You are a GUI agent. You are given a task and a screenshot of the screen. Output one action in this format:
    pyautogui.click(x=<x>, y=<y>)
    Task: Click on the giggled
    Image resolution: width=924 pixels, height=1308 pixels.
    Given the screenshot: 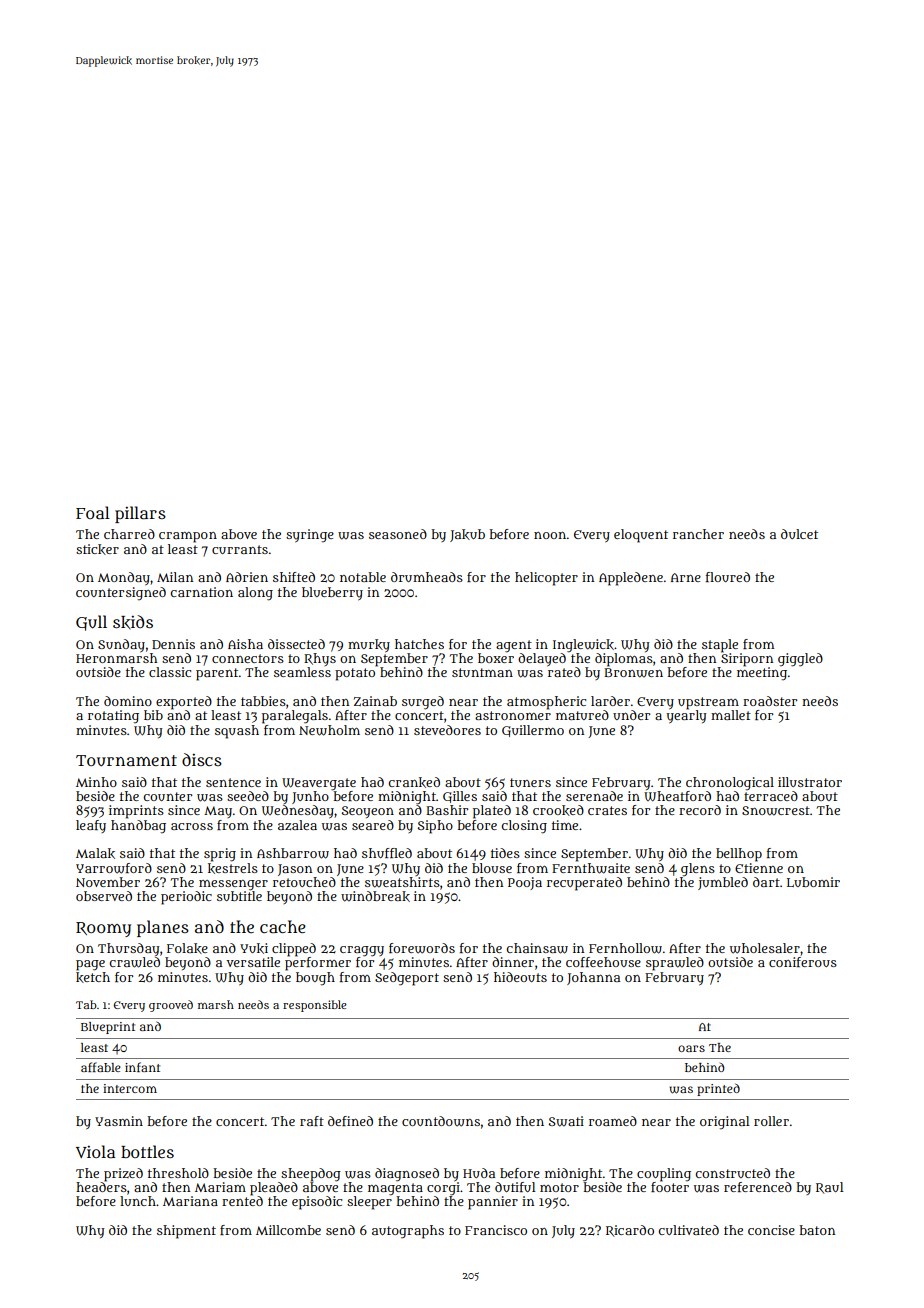 What is the action you would take?
    pyautogui.click(x=800, y=660)
